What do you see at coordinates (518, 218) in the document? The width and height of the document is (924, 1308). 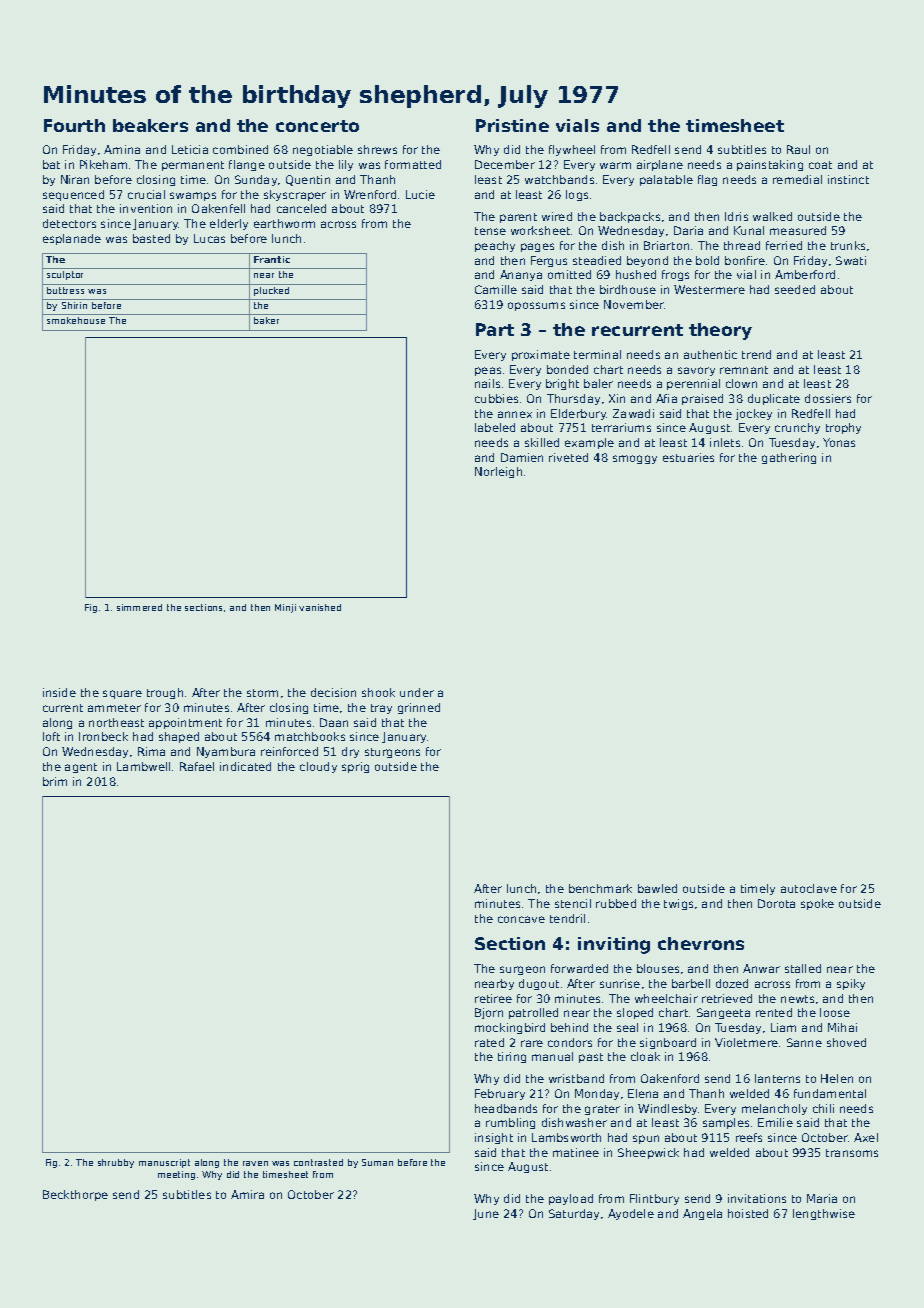 I see `parent` at bounding box center [518, 218].
